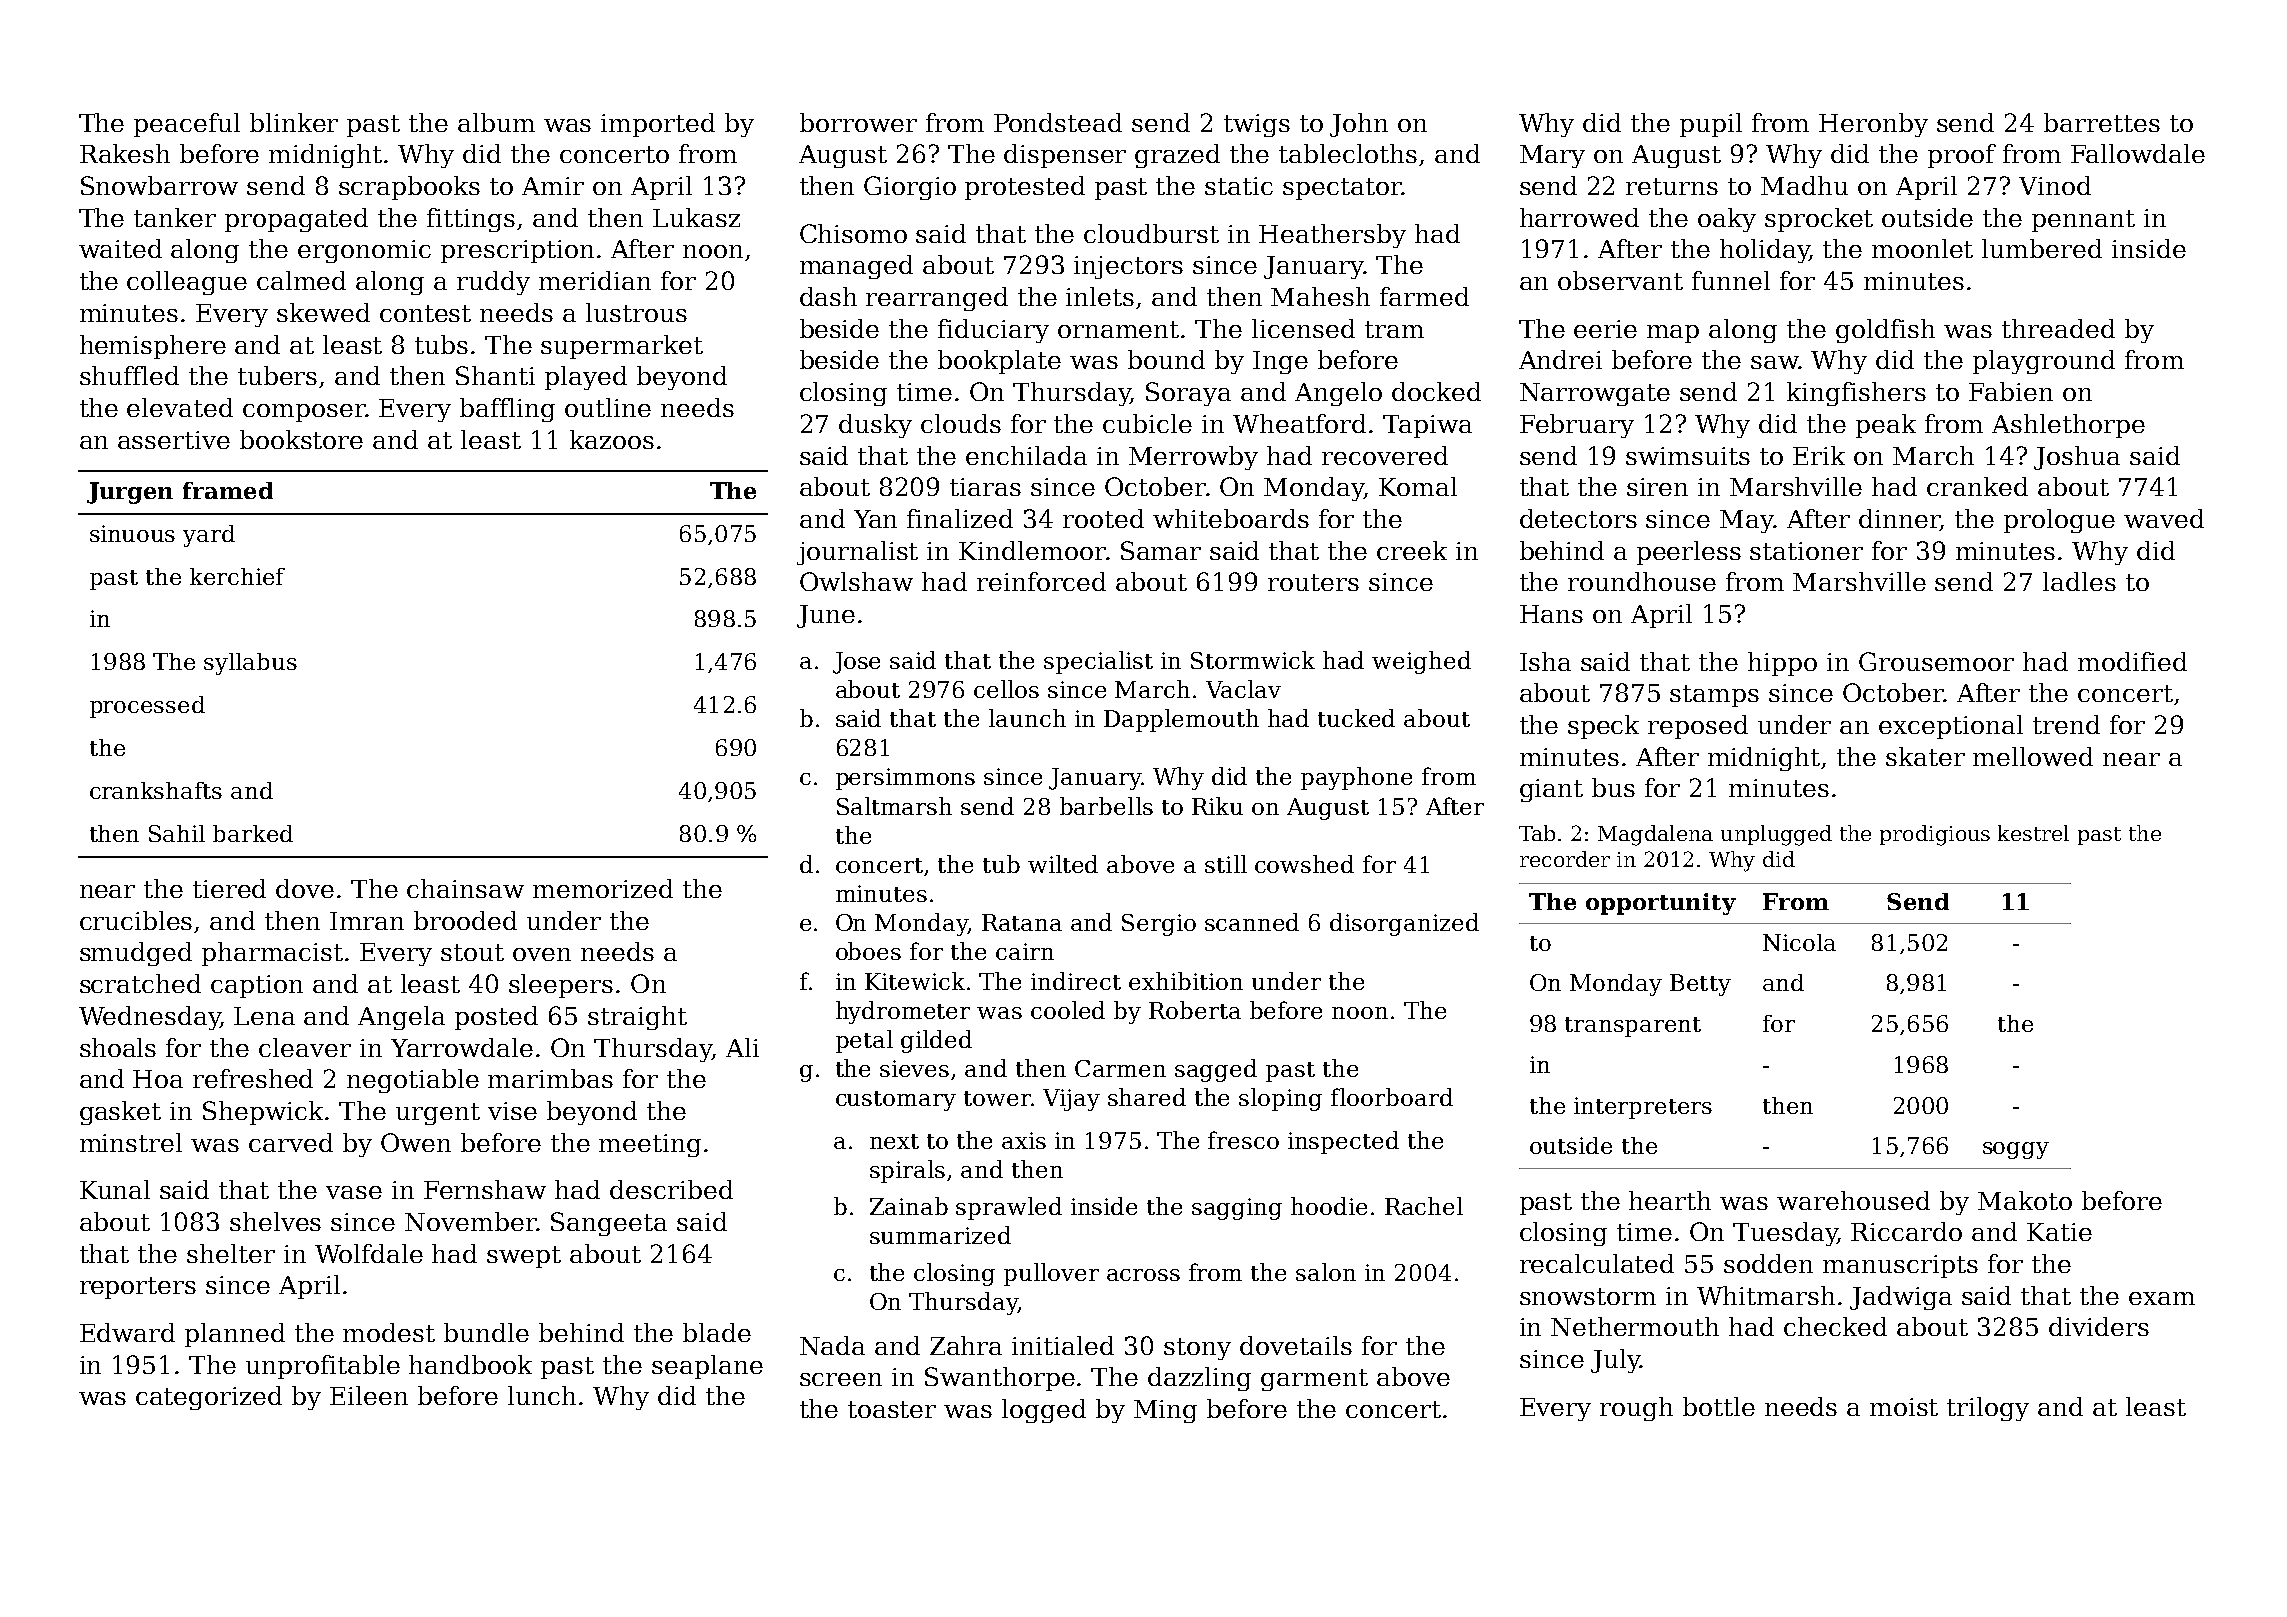  I want to click on borrower, so click(858, 122).
